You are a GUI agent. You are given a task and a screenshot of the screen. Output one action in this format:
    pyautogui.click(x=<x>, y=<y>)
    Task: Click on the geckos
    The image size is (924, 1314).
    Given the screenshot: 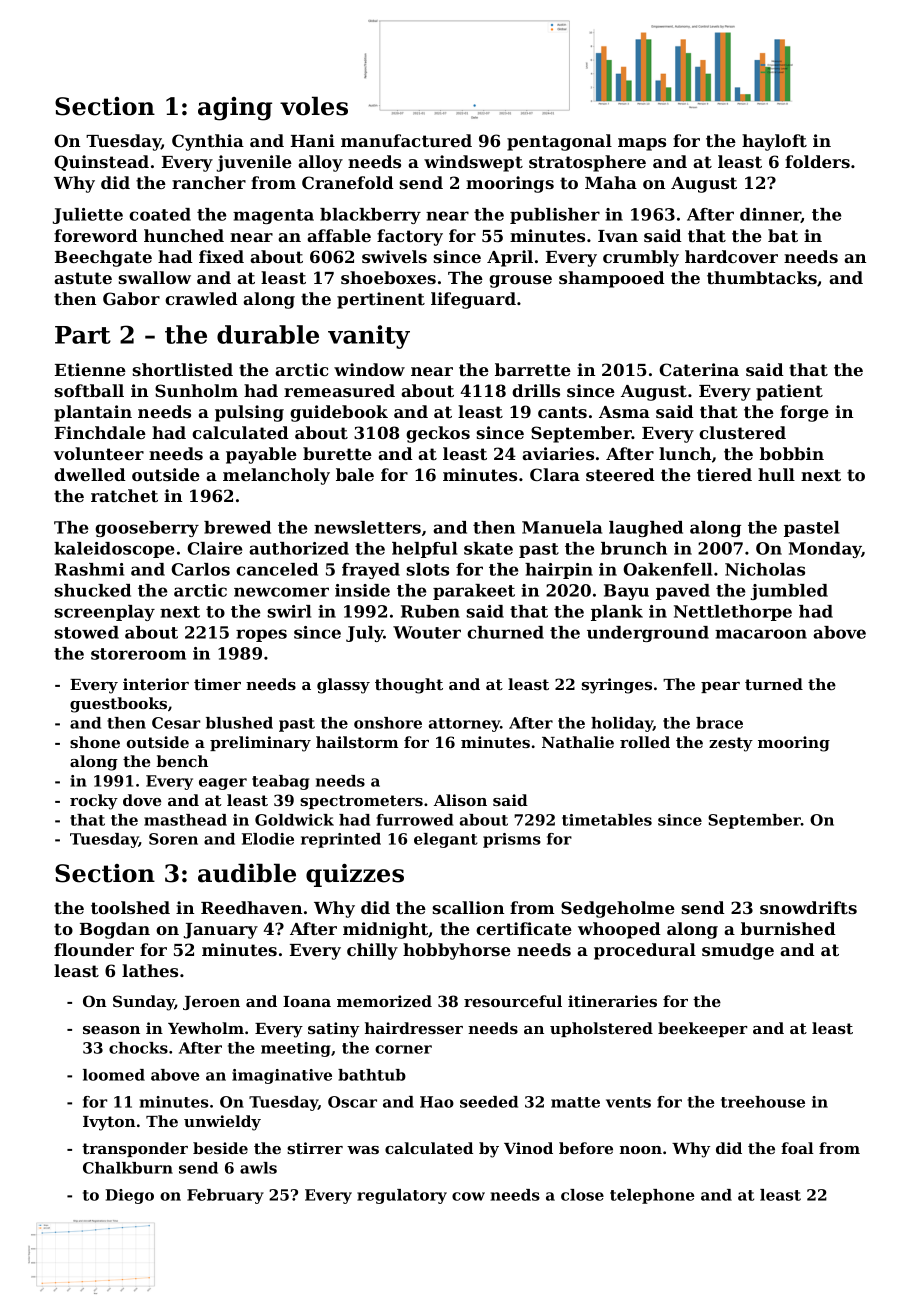 What is the action you would take?
    pyautogui.click(x=438, y=434)
